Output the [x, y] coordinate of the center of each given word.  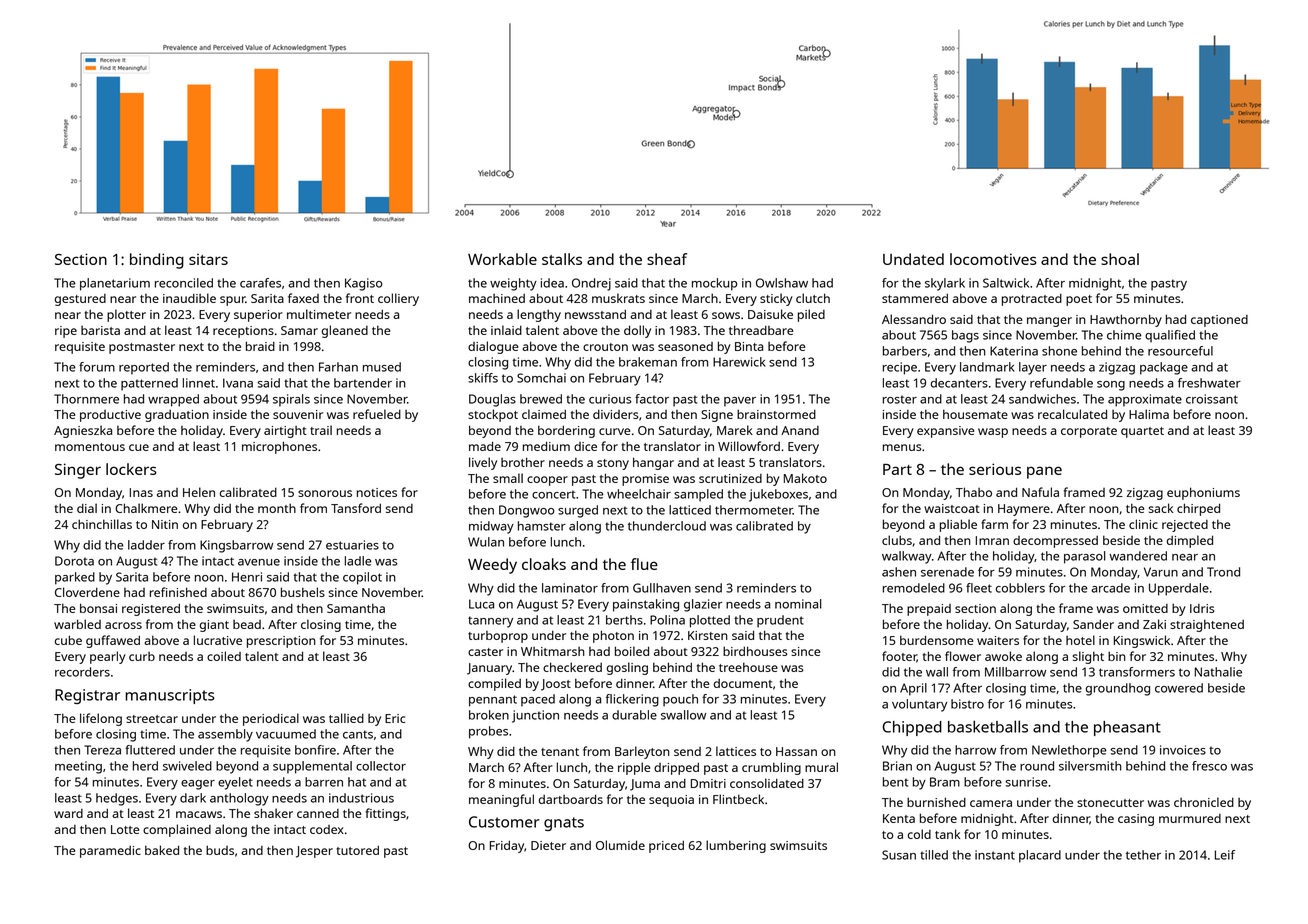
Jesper [314, 852]
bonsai [98, 608]
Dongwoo [527, 511]
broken [489, 715]
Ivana [238, 383]
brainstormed [776, 414]
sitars [208, 259]
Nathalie [1218, 672]
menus [902, 447]
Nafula [1040, 492]
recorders [82, 672]
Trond [1223, 572]
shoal [1120, 259]
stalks [562, 259]
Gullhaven [662, 588]
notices [377, 492]
